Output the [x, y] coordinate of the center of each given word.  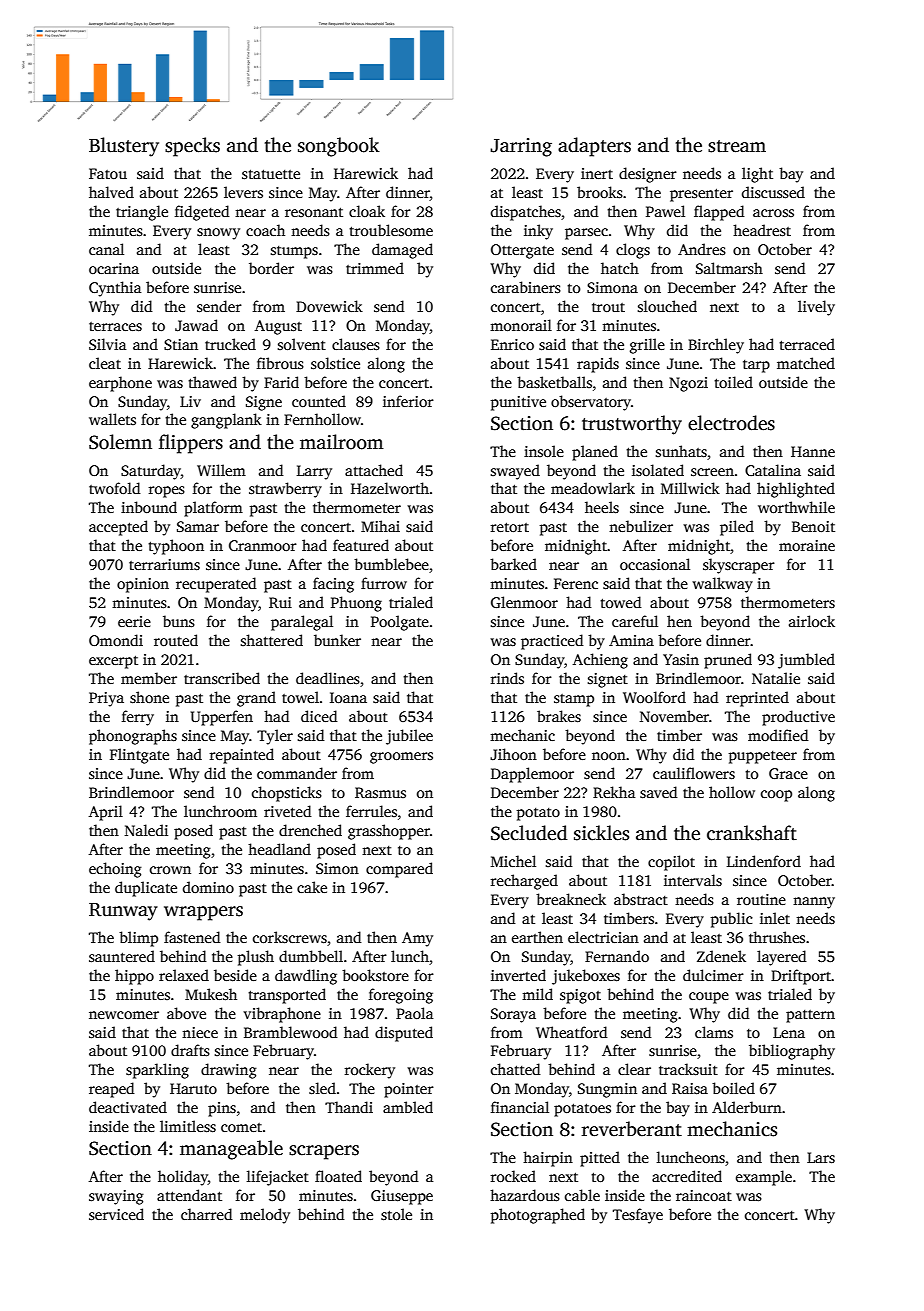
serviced [116, 1214]
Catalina [773, 470]
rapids [598, 365]
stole [396, 1214]
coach [265, 230]
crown [170, 870]
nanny [814, 903]
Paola [414, 1013]
